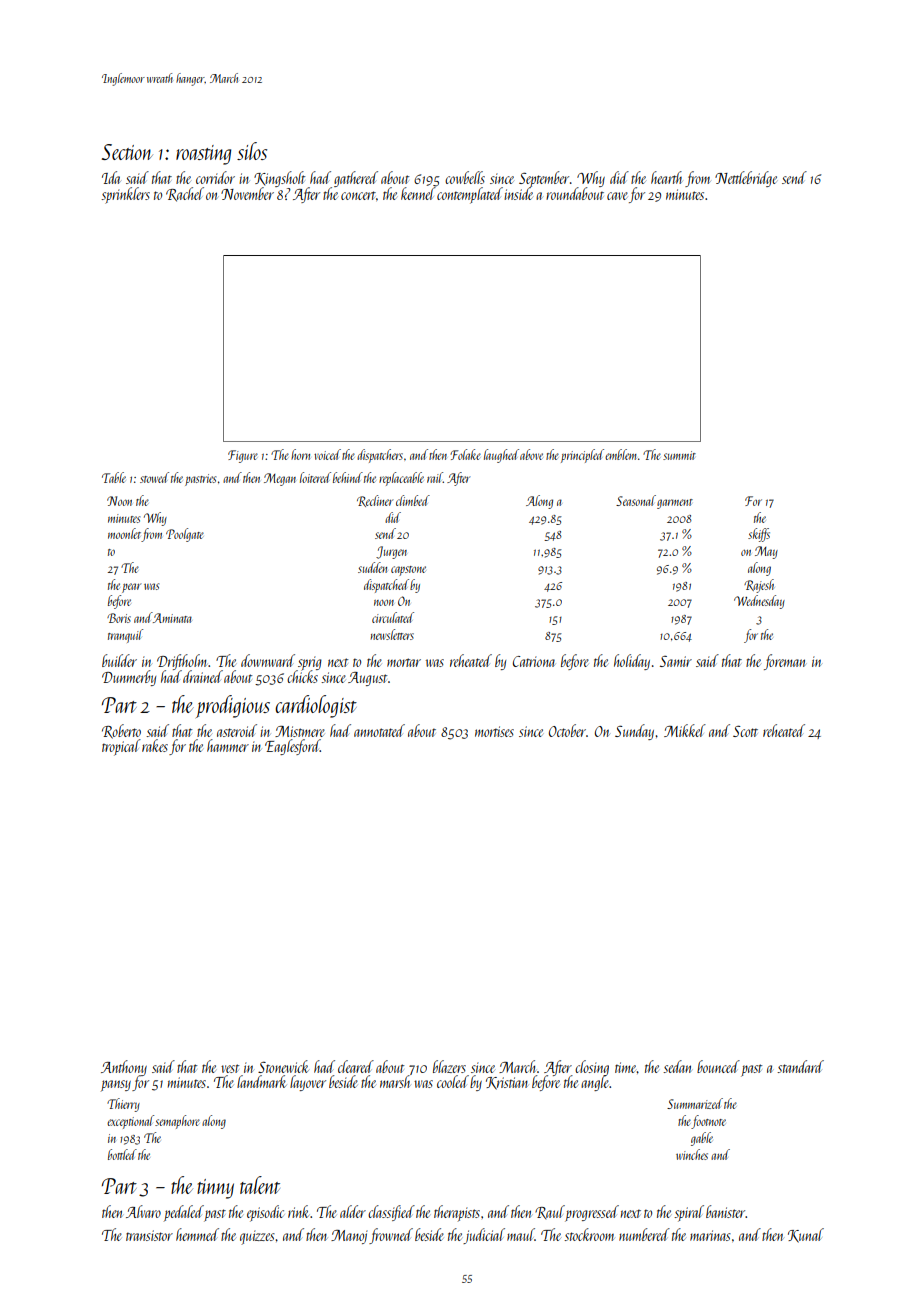 The image size is (924, 1314). Describe the element at coordinates (380, 456) in the screenshot. I see `dispatchers` at that location.
